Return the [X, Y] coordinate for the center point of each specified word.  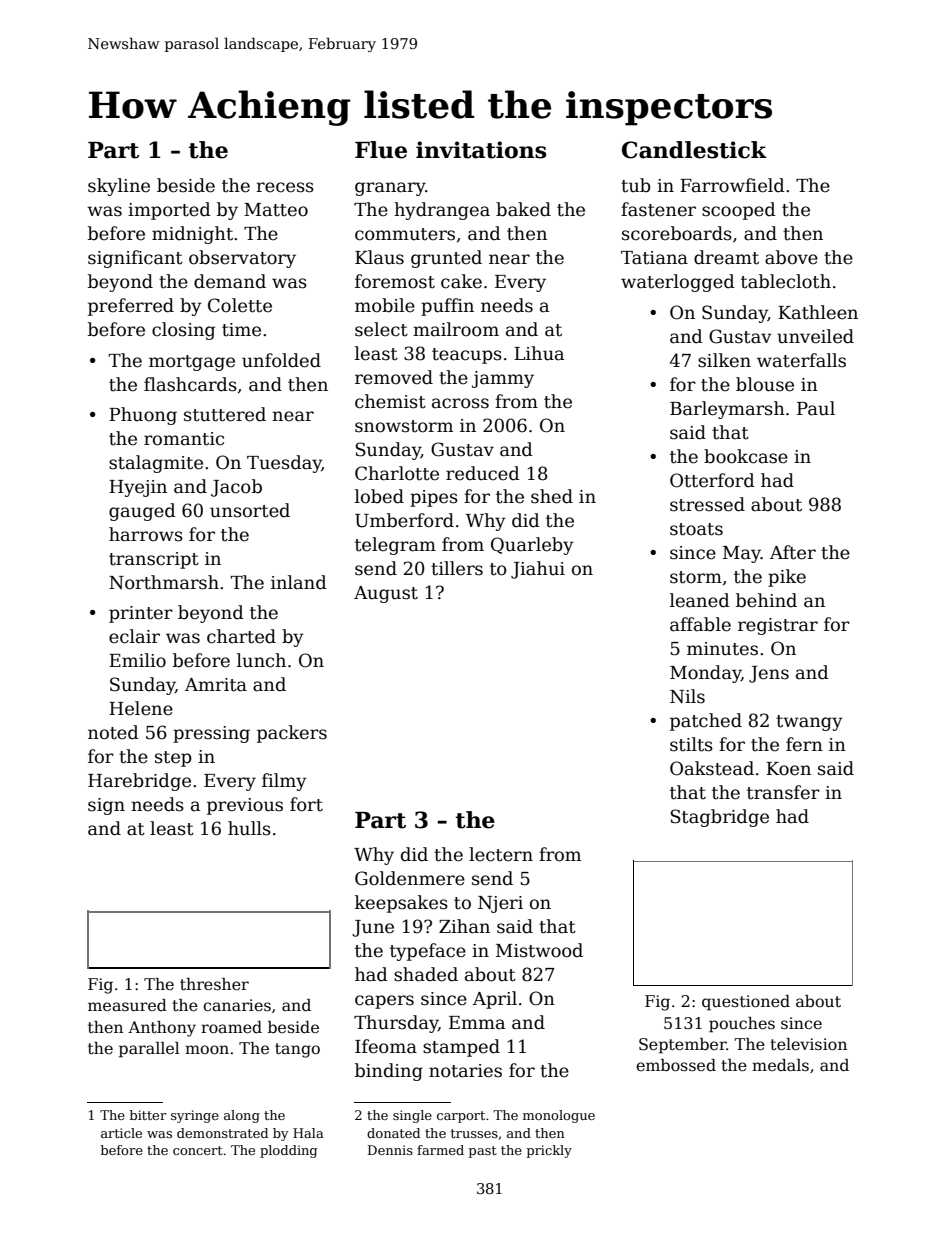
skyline [119, 187]
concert [198, 1150]
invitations [481, 150]
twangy [809, 723]
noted [113, 732]
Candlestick [694, 150]
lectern [501, 854]
